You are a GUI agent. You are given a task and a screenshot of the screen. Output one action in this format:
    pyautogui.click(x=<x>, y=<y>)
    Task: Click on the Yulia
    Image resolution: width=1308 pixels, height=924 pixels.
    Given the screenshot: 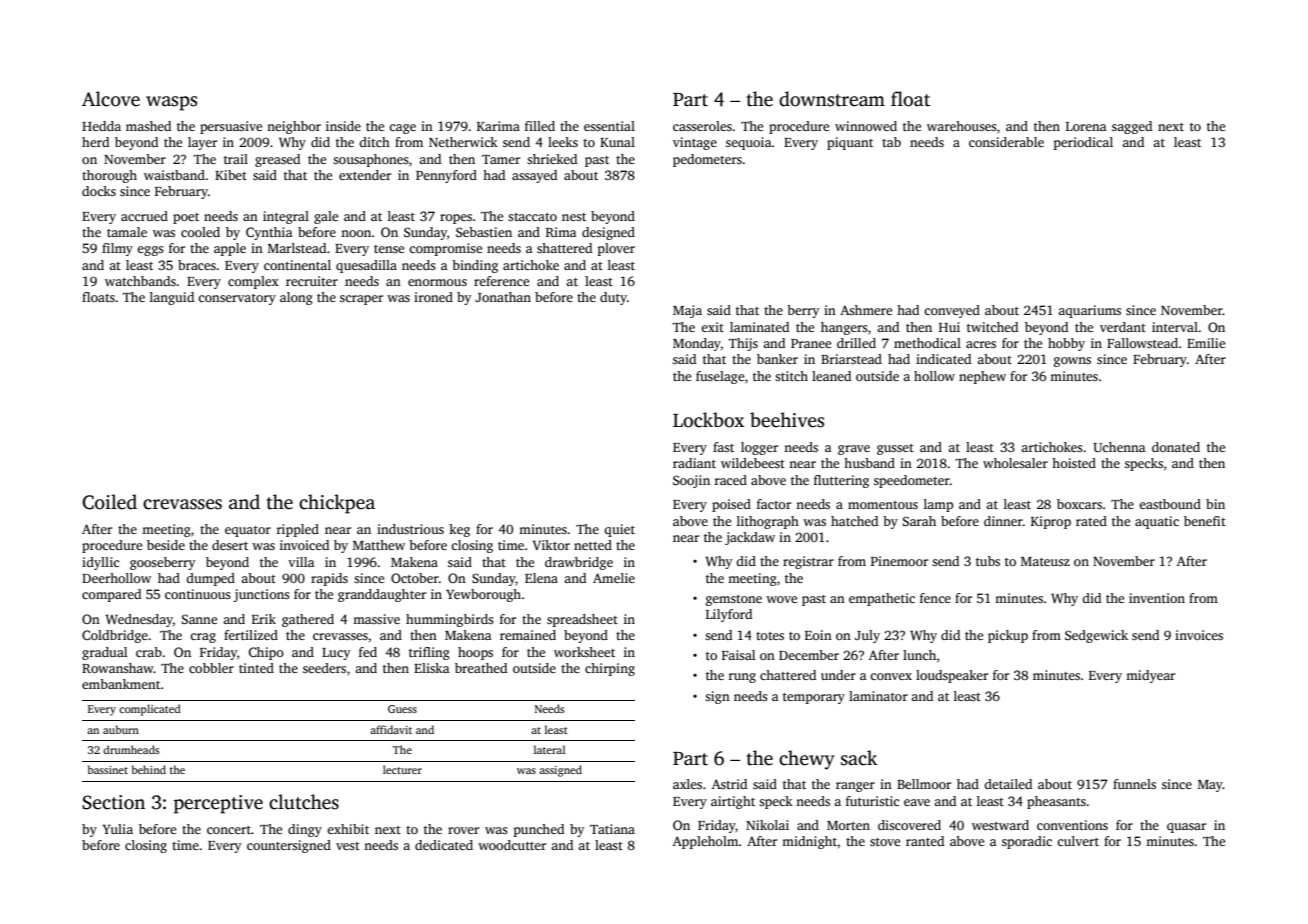 What is the action you would take?
    pyautogui.click(x=117, y=829)
